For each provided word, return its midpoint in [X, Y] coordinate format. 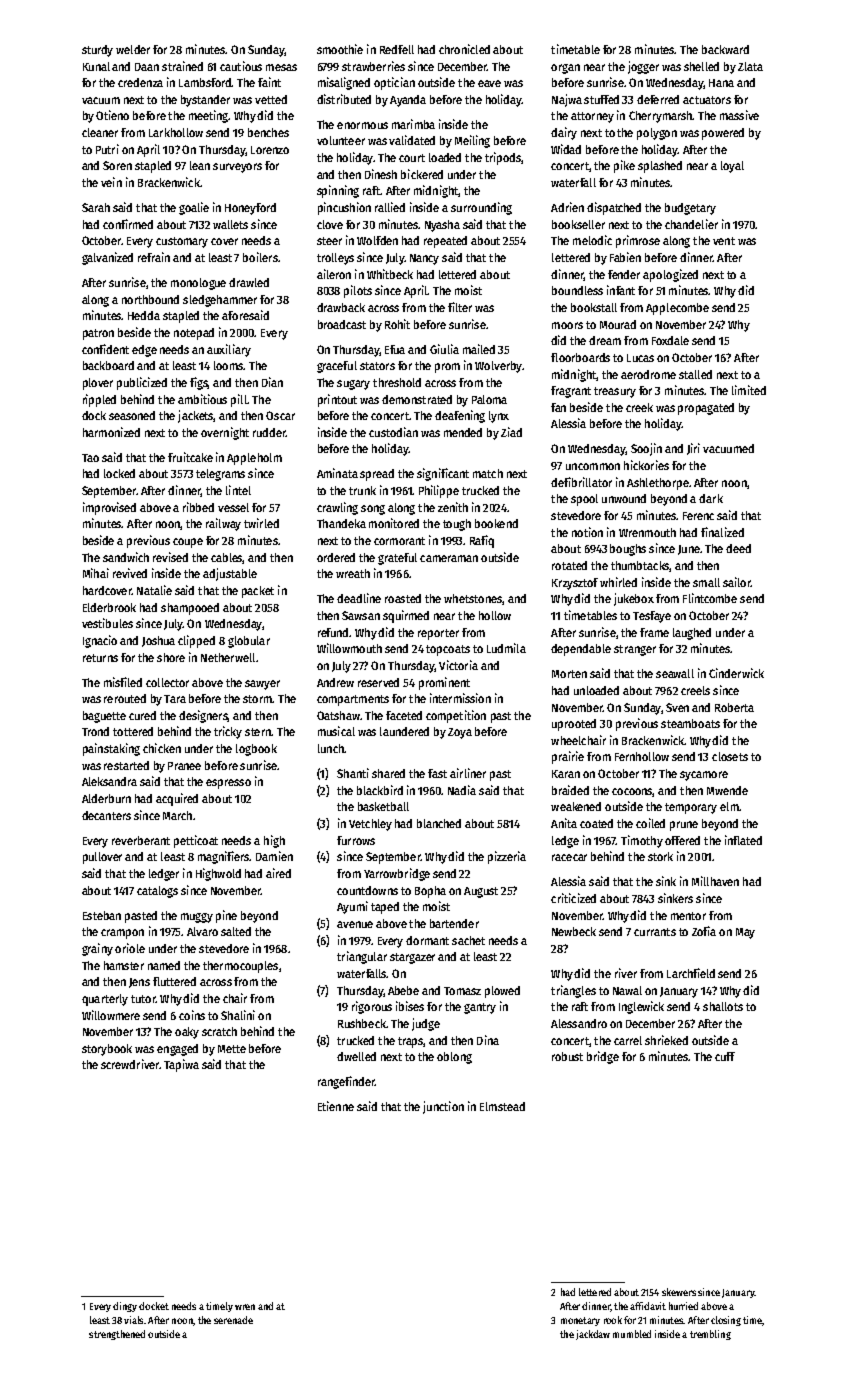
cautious [241, 66]
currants [655, 932]
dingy [125, 1307]
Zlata [750, 66]
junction [443, 1107]
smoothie [340, 49]
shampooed [190, 609]
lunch [331, 748]
